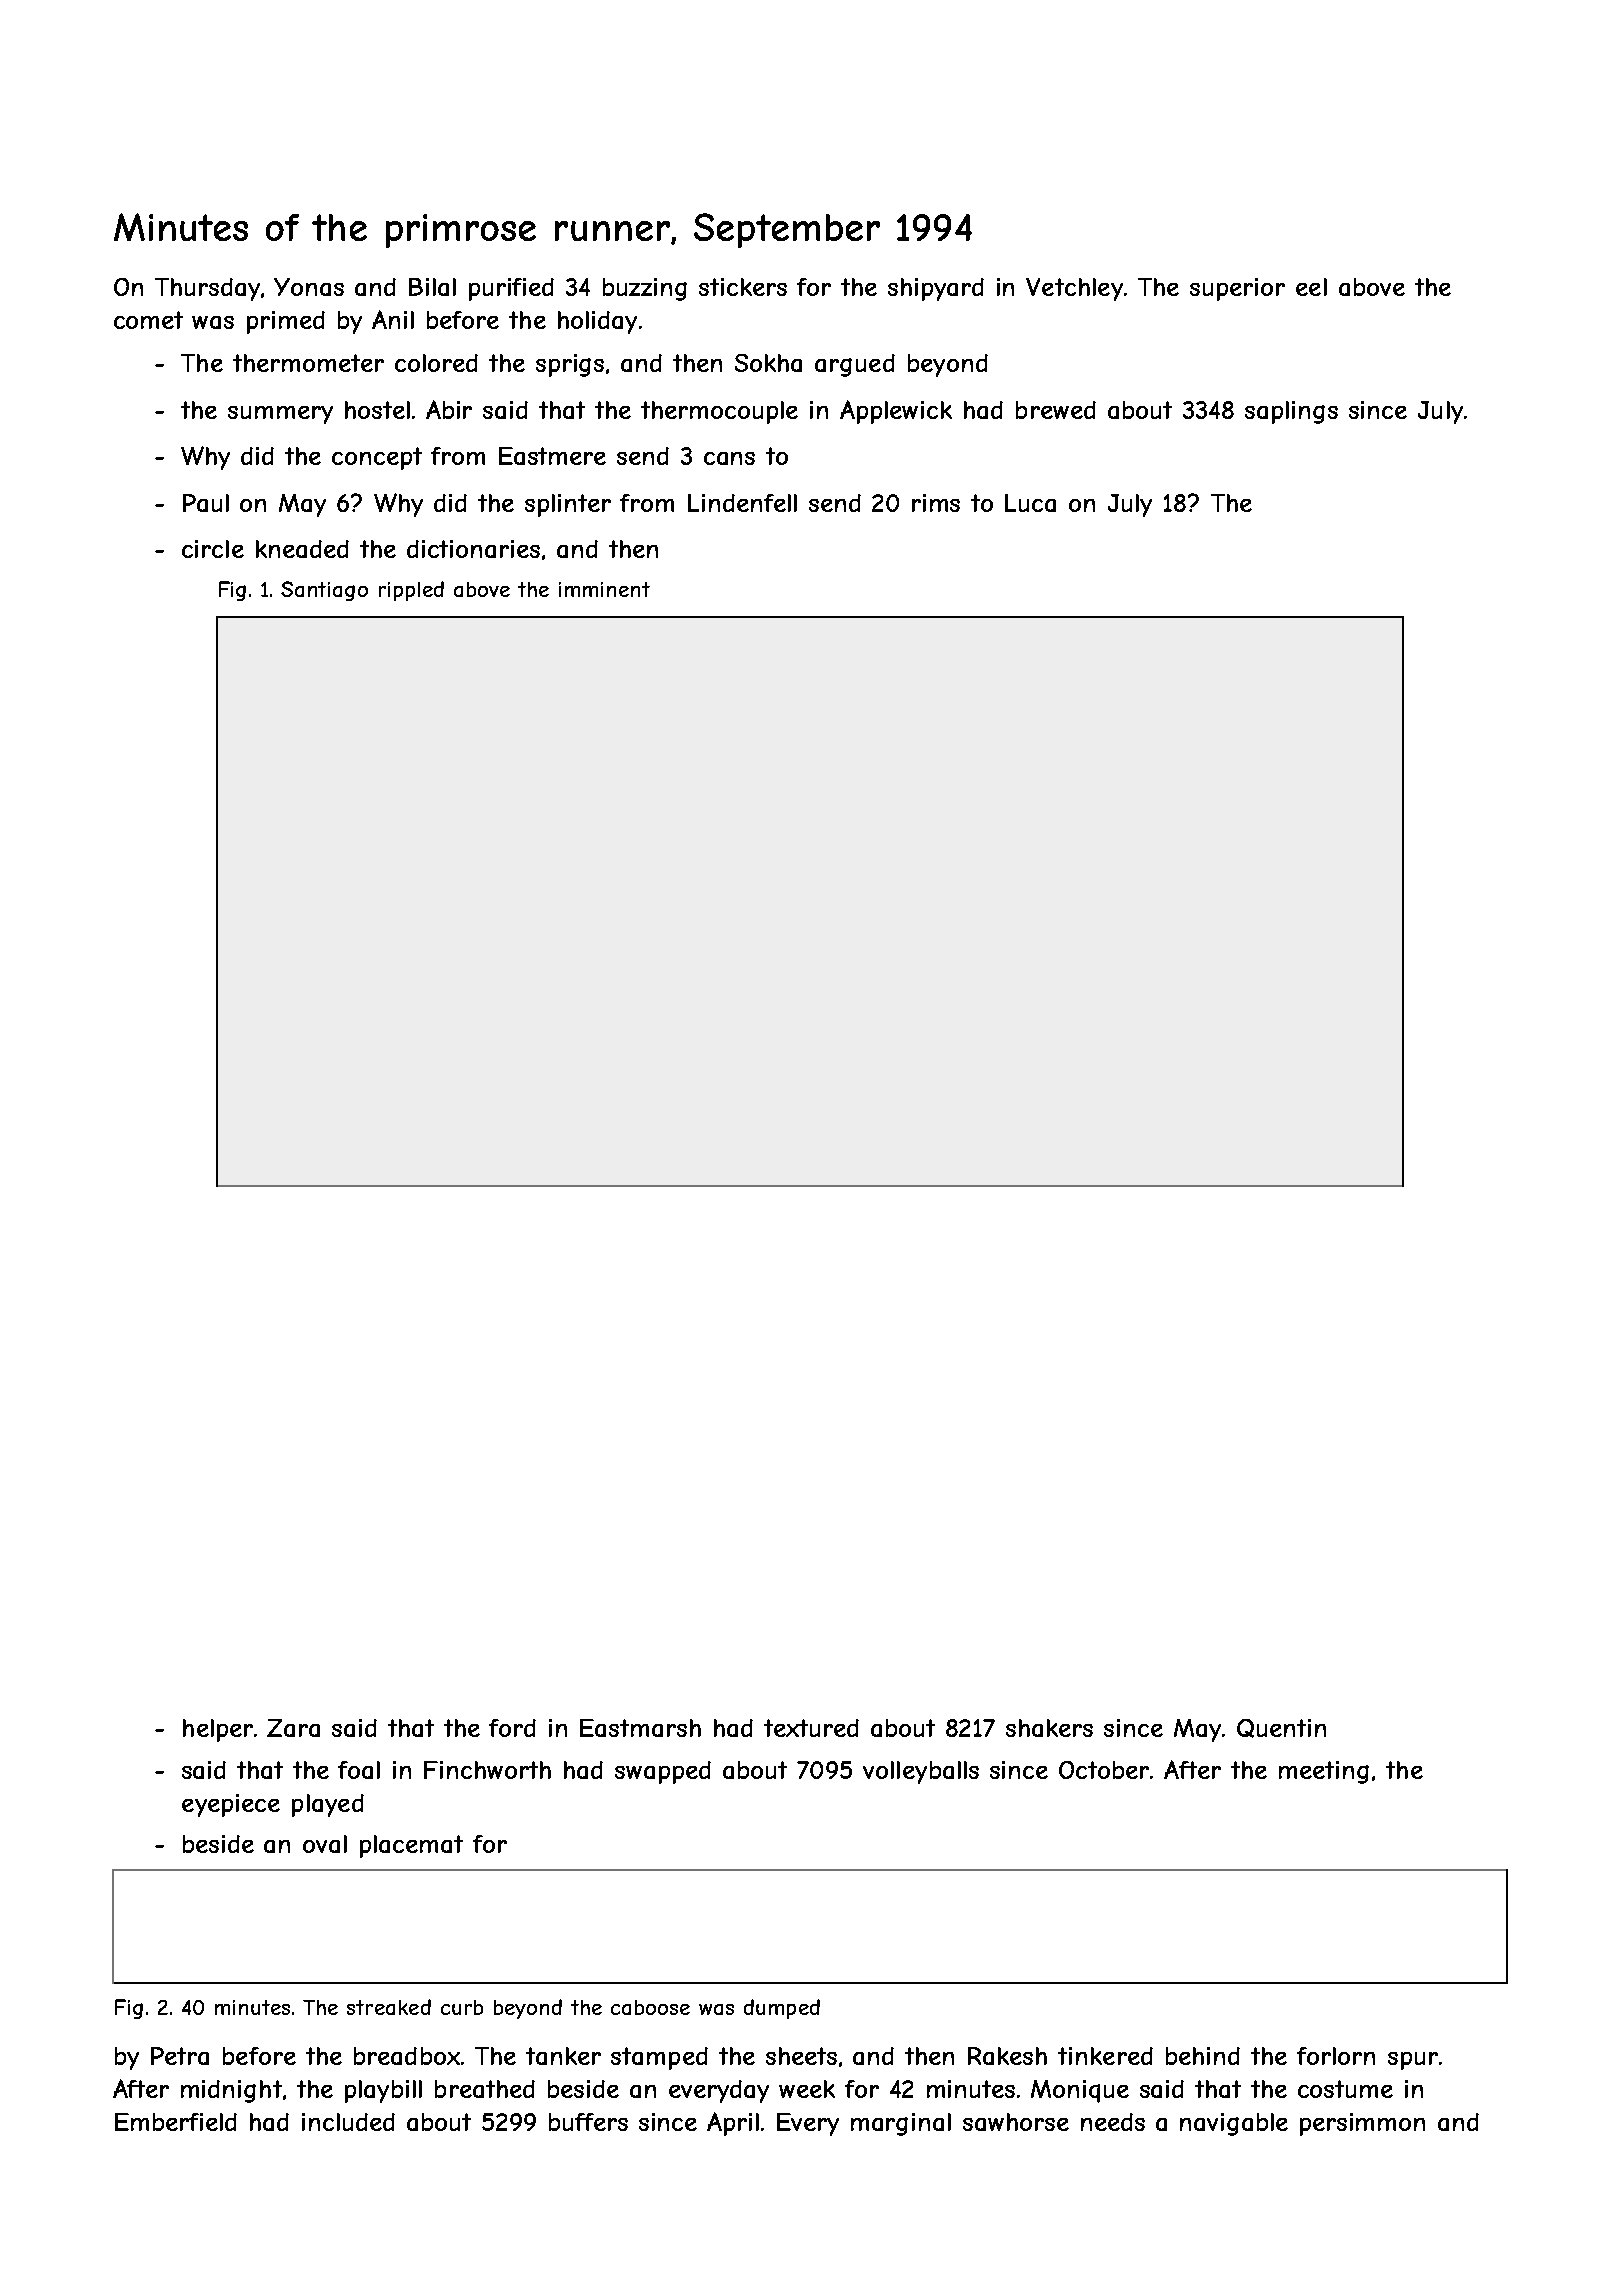  What do you see at coordinates (280, 415) in the screenshot?
I see `summery` at bounding box center [280, 415].
